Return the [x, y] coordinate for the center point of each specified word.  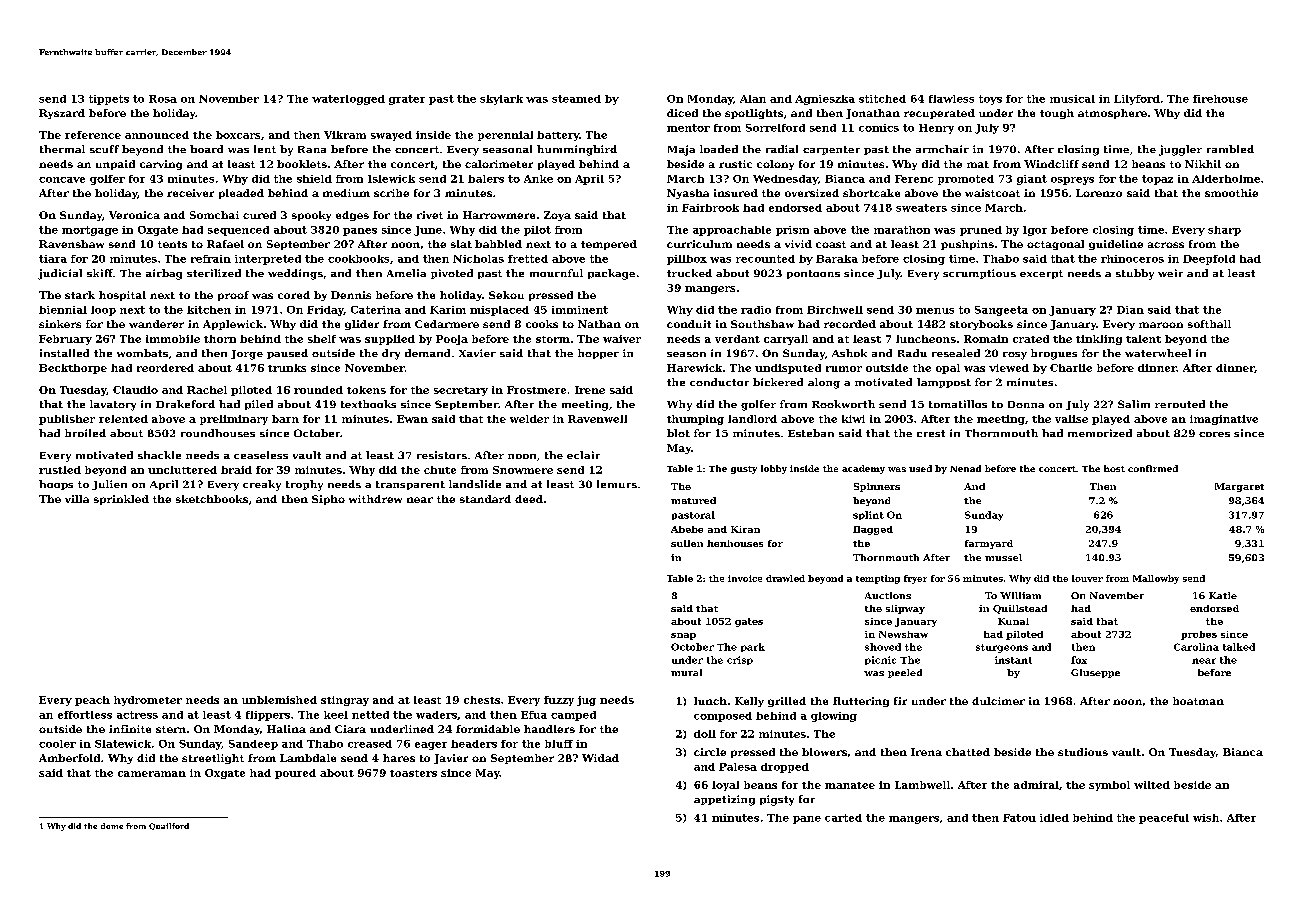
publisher [67, 420]
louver [1087, 578]
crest [931, 433]
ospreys [1072, 181]
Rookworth [843, 404]
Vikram [345, 135]
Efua [534, 715]
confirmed [1153, 468]
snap [683, 636]
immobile [173, 339]
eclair [583, 455]
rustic [735, 164]
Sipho [328, 500]
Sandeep [253, 745]
